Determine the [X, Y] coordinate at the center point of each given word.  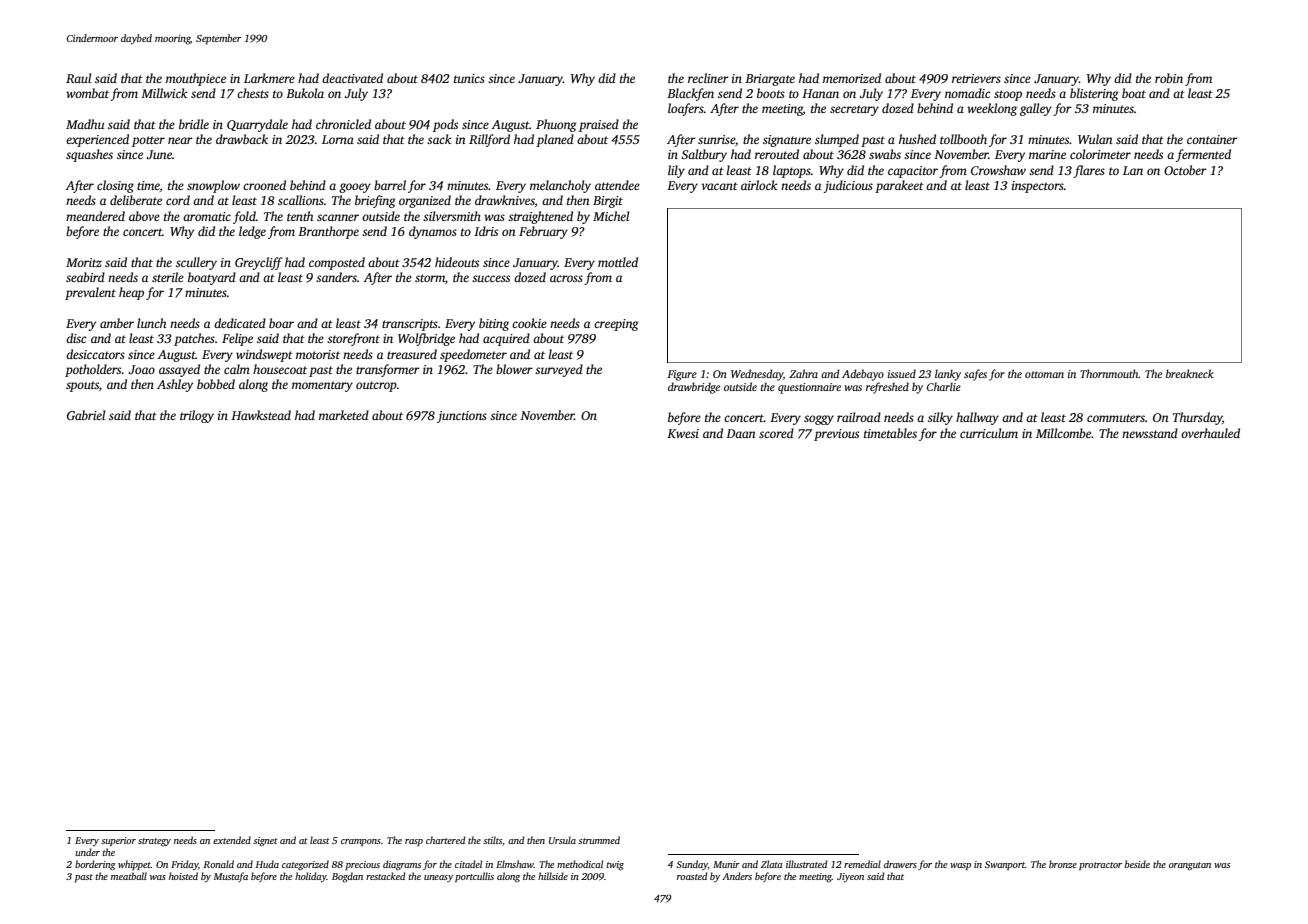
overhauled [1210, 433]
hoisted [183, 876]
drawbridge [694, 388]
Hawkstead [261, 415]
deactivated [352, 78]
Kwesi [683, 433]
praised [599, 125]
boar [281, 323]
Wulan [1095, 139]
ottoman [1044, 374]
